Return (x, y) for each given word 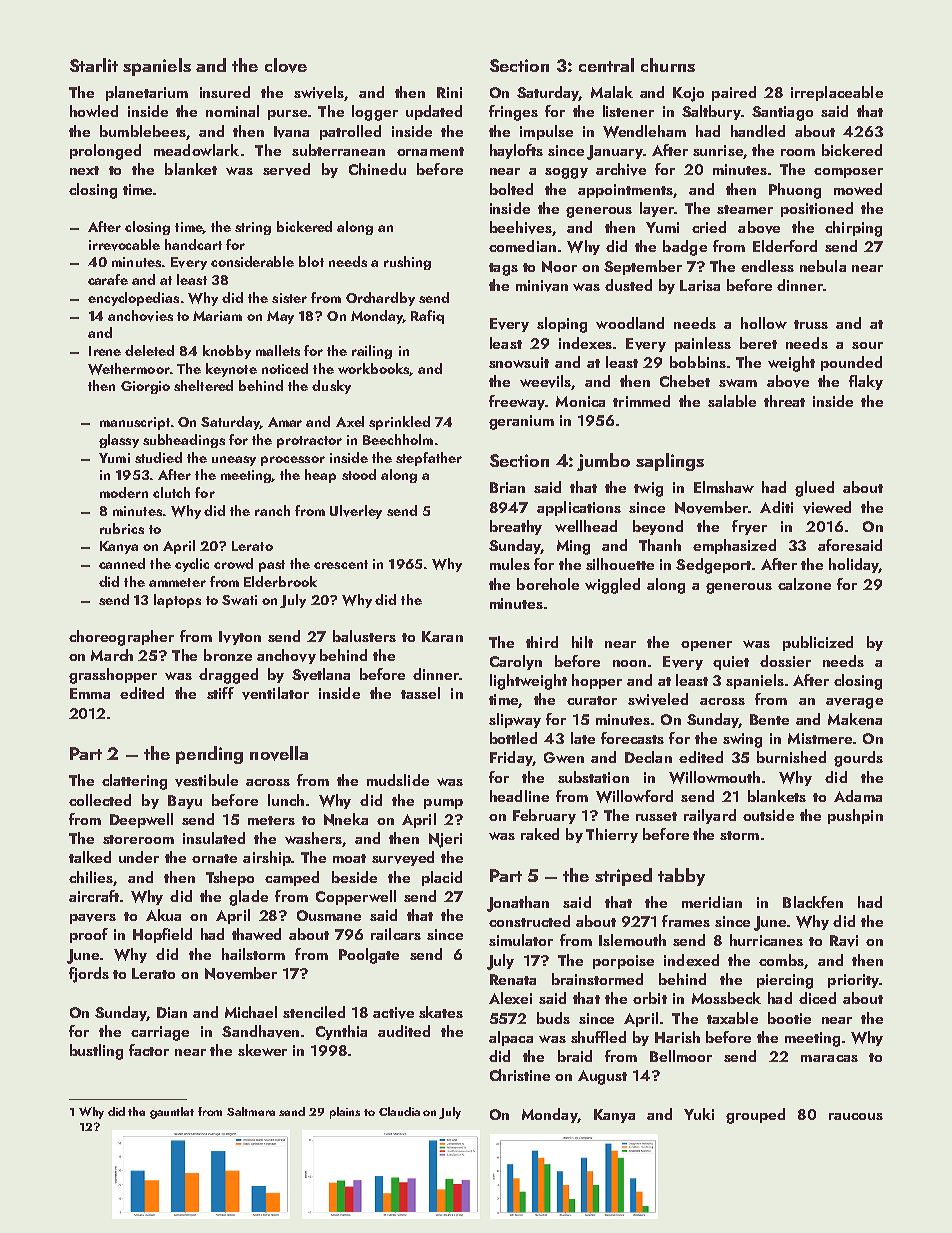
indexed (691, 960)
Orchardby (380, 299)
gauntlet (172, 1113)
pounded (851, 363)
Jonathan (518, 904)
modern (124, 492)
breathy (516, 527)
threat (784, 401)
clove (286, 65)
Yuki (699, 1114)
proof (89, 935)
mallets (278, 350)
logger (375, 113)
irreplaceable (837, 93)
